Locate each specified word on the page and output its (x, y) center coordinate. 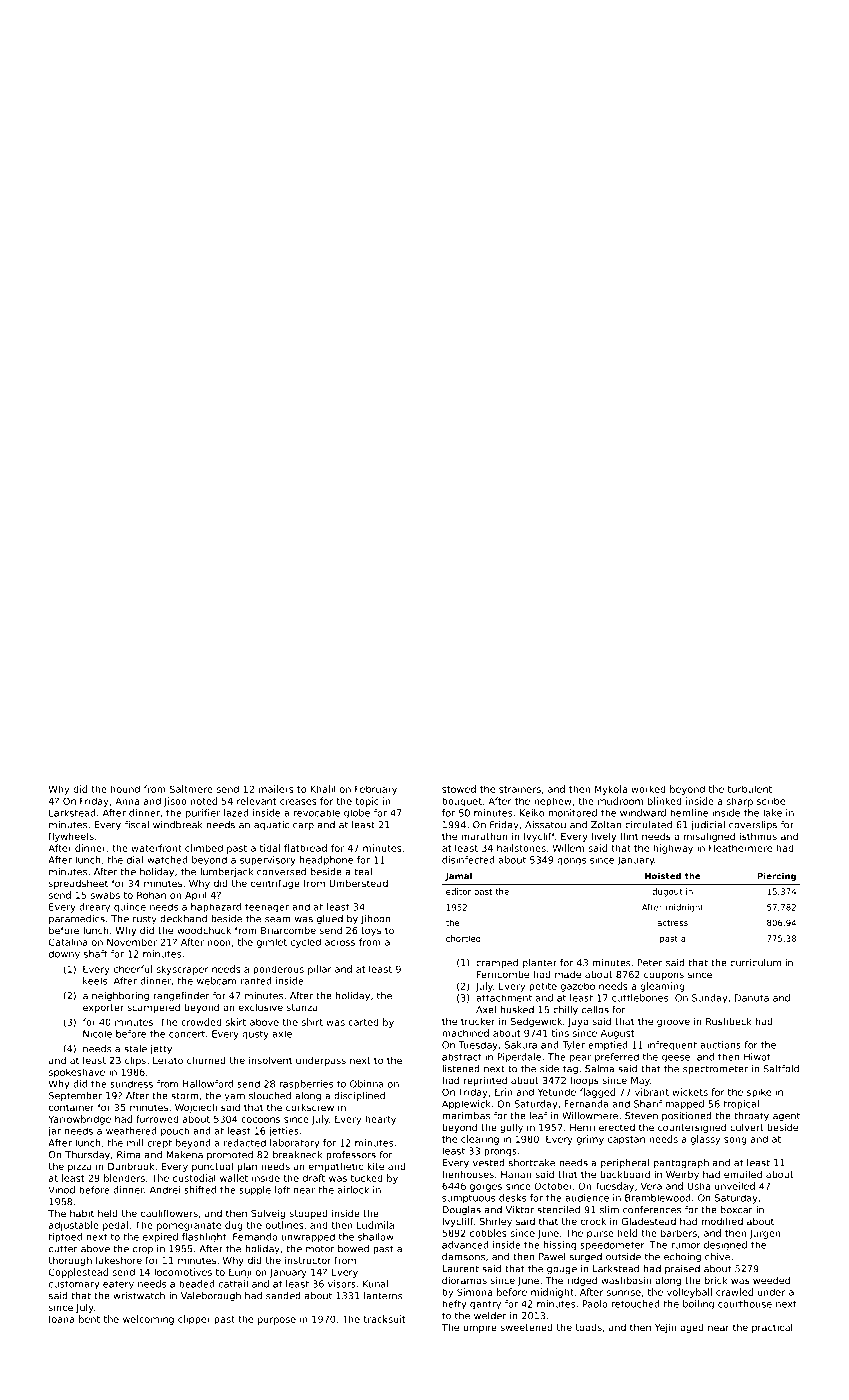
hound (125, 789)
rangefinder (181, 996)
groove (673, 1023)
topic (367, 802)
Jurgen (764, 1234)
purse (600, 1235)
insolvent (270, 1060)
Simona (474, 1292)
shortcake (532, 1163)
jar (54, 1132)
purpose (277, 1321)
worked (648, 789)
